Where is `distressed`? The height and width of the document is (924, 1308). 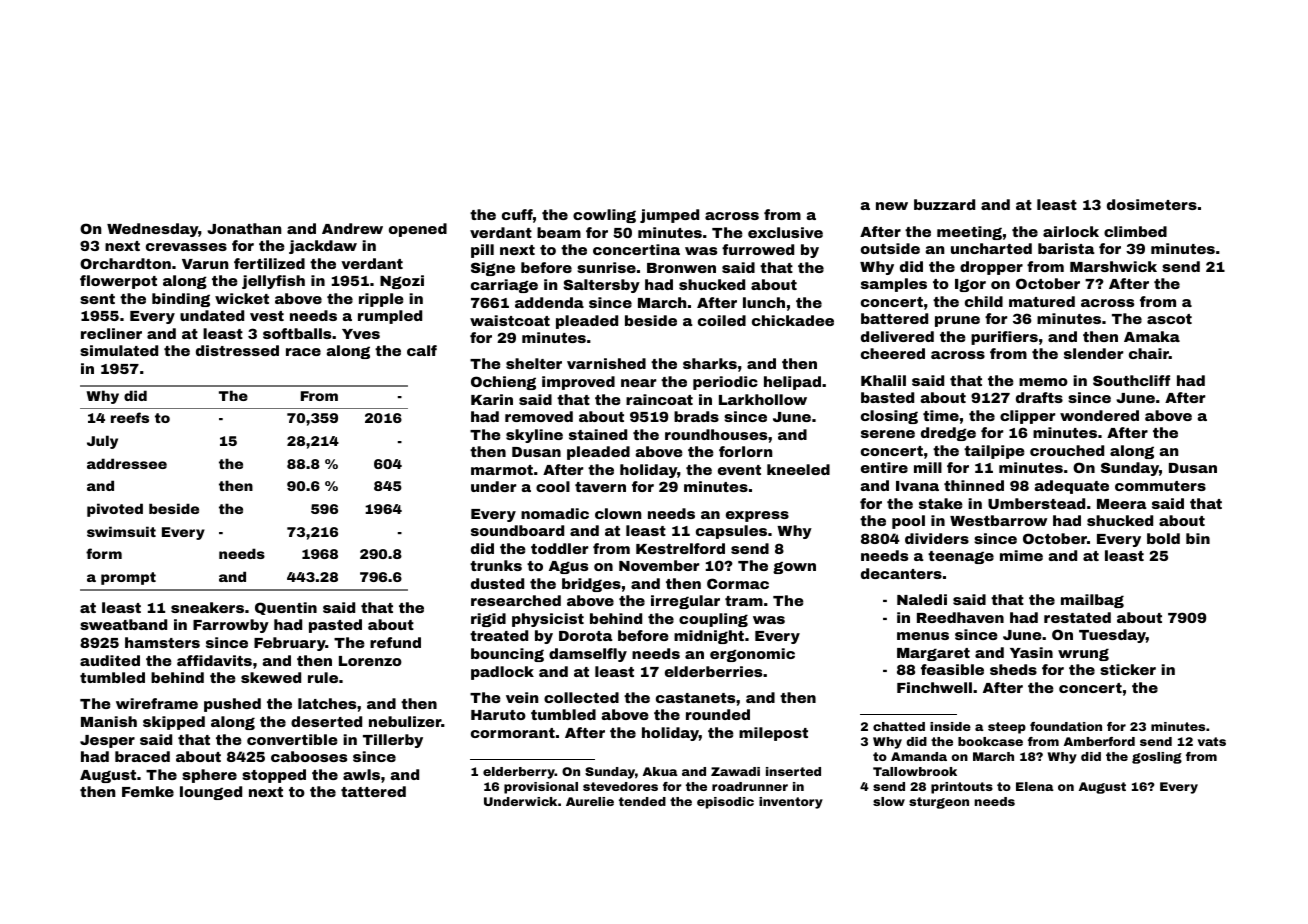 distressed is located at coordinates (237, 350).
